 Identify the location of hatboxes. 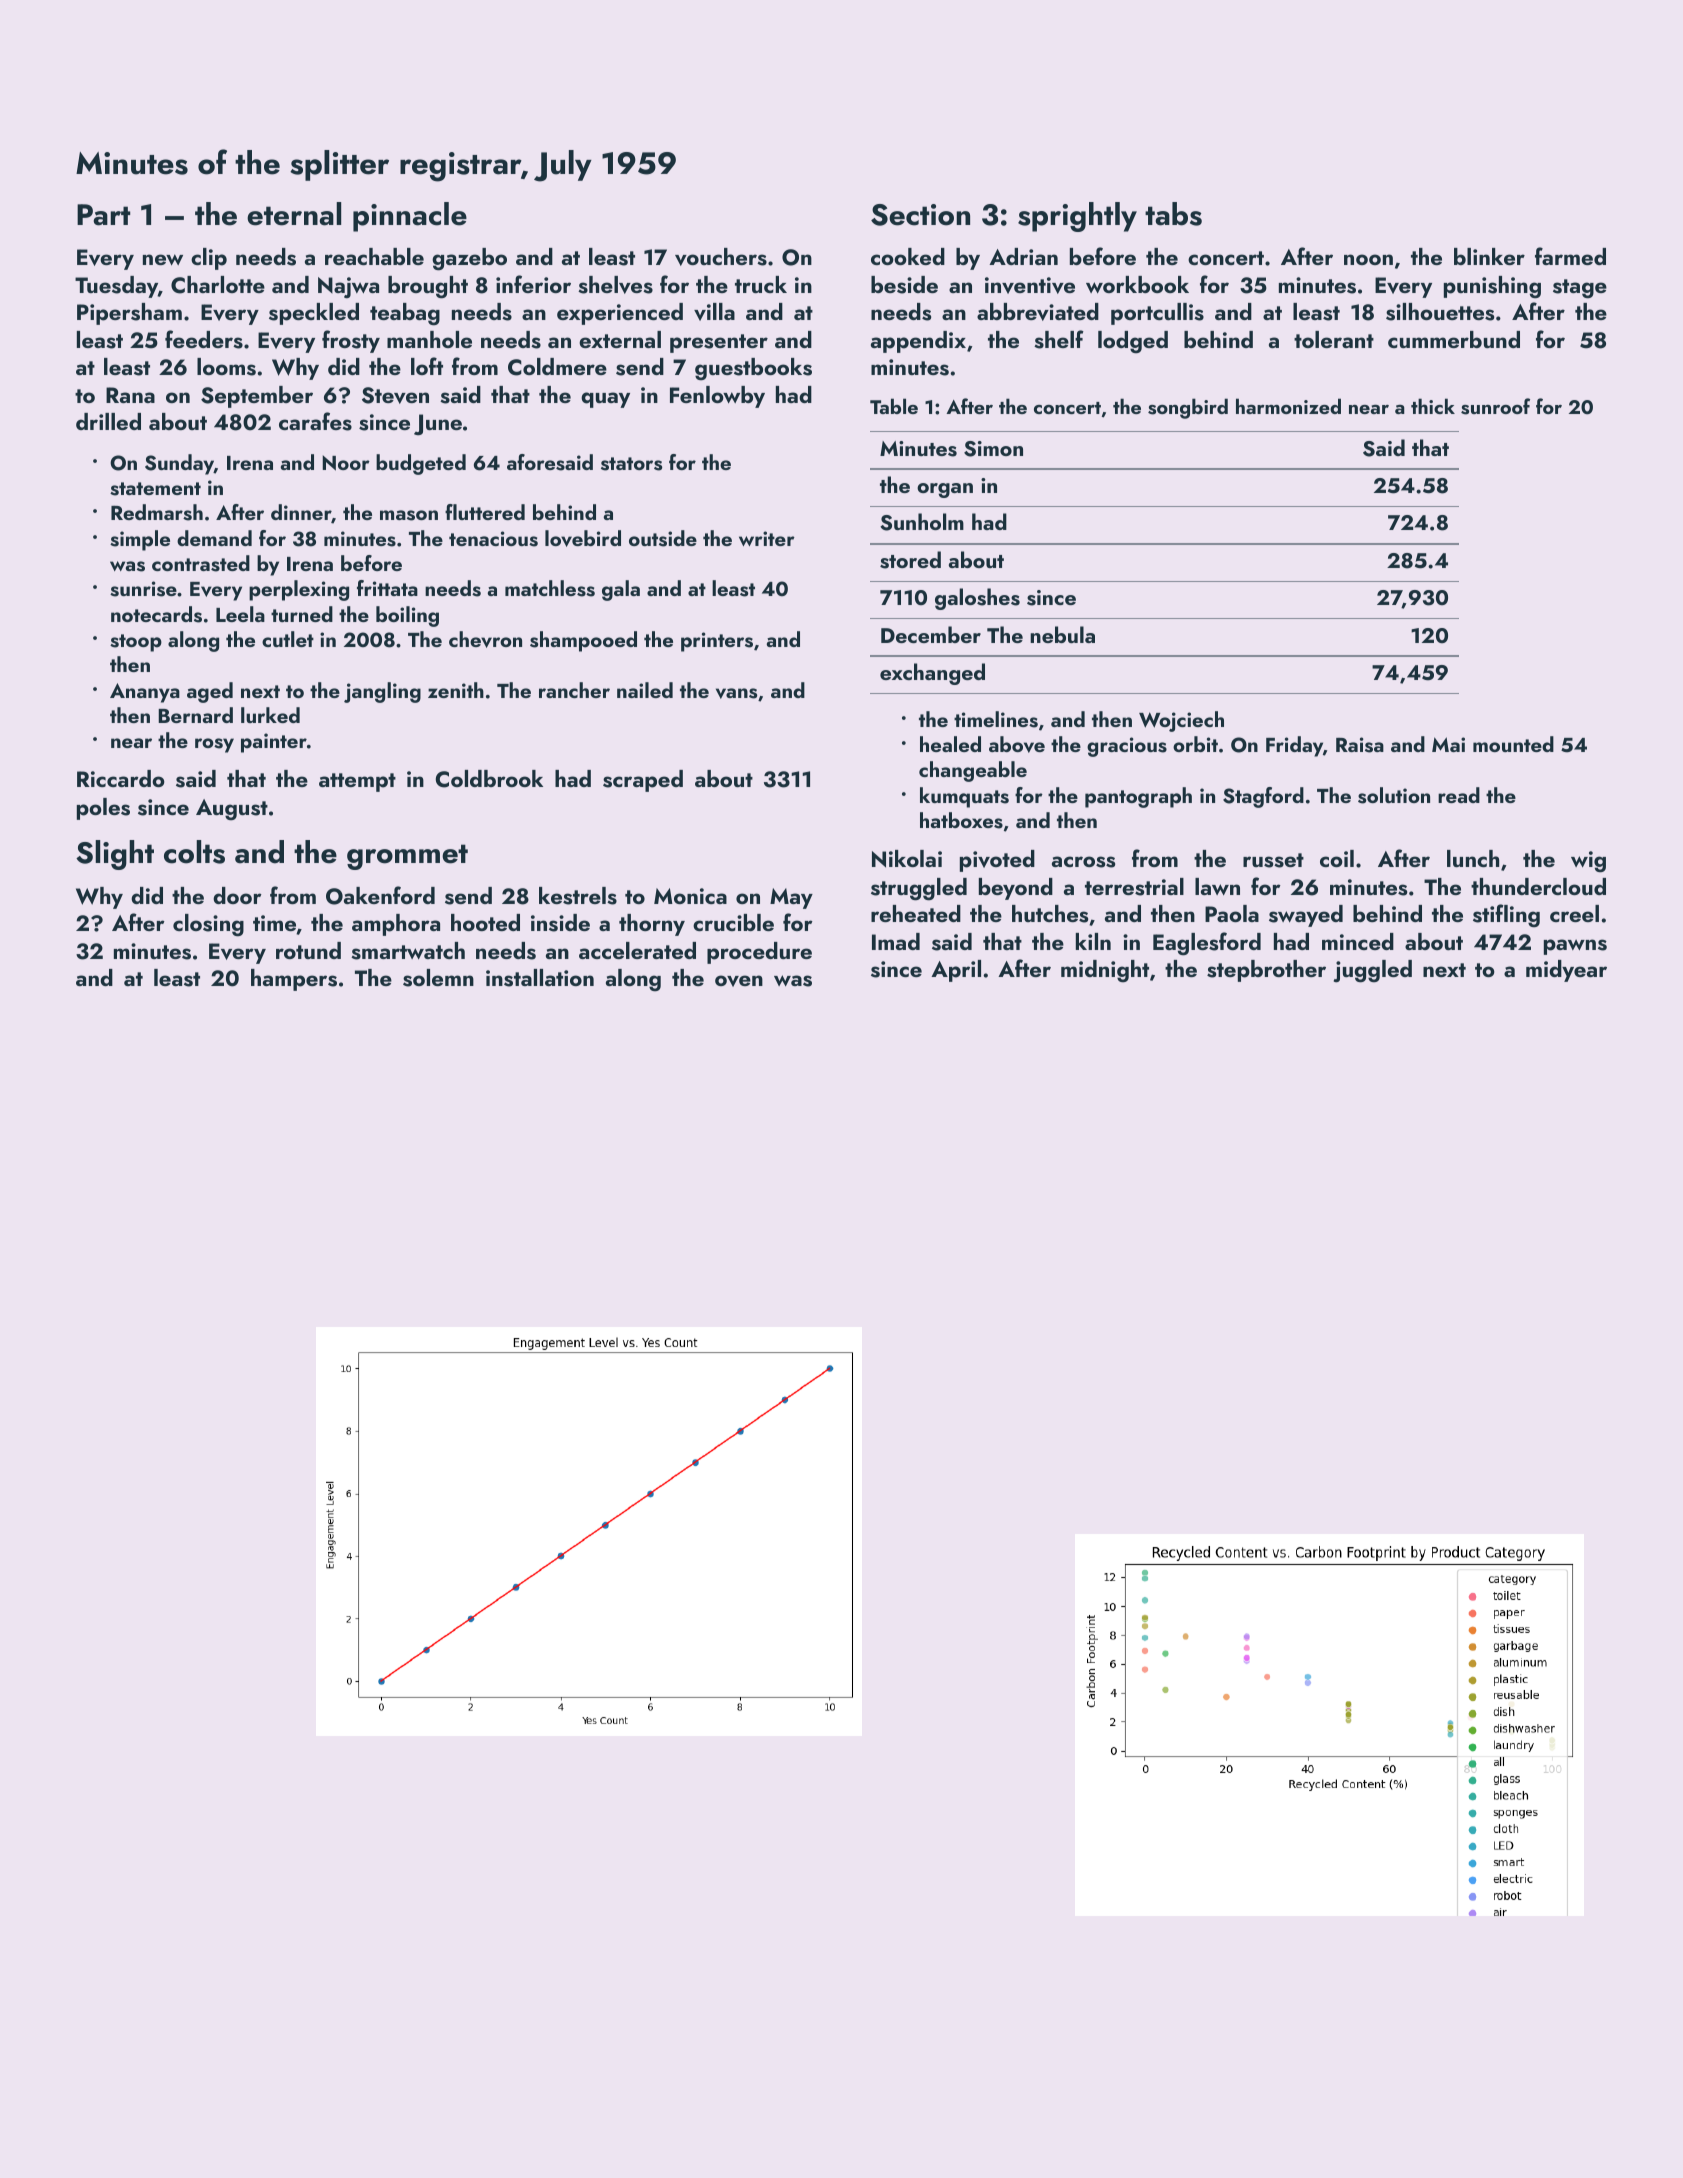
(961, 820).
